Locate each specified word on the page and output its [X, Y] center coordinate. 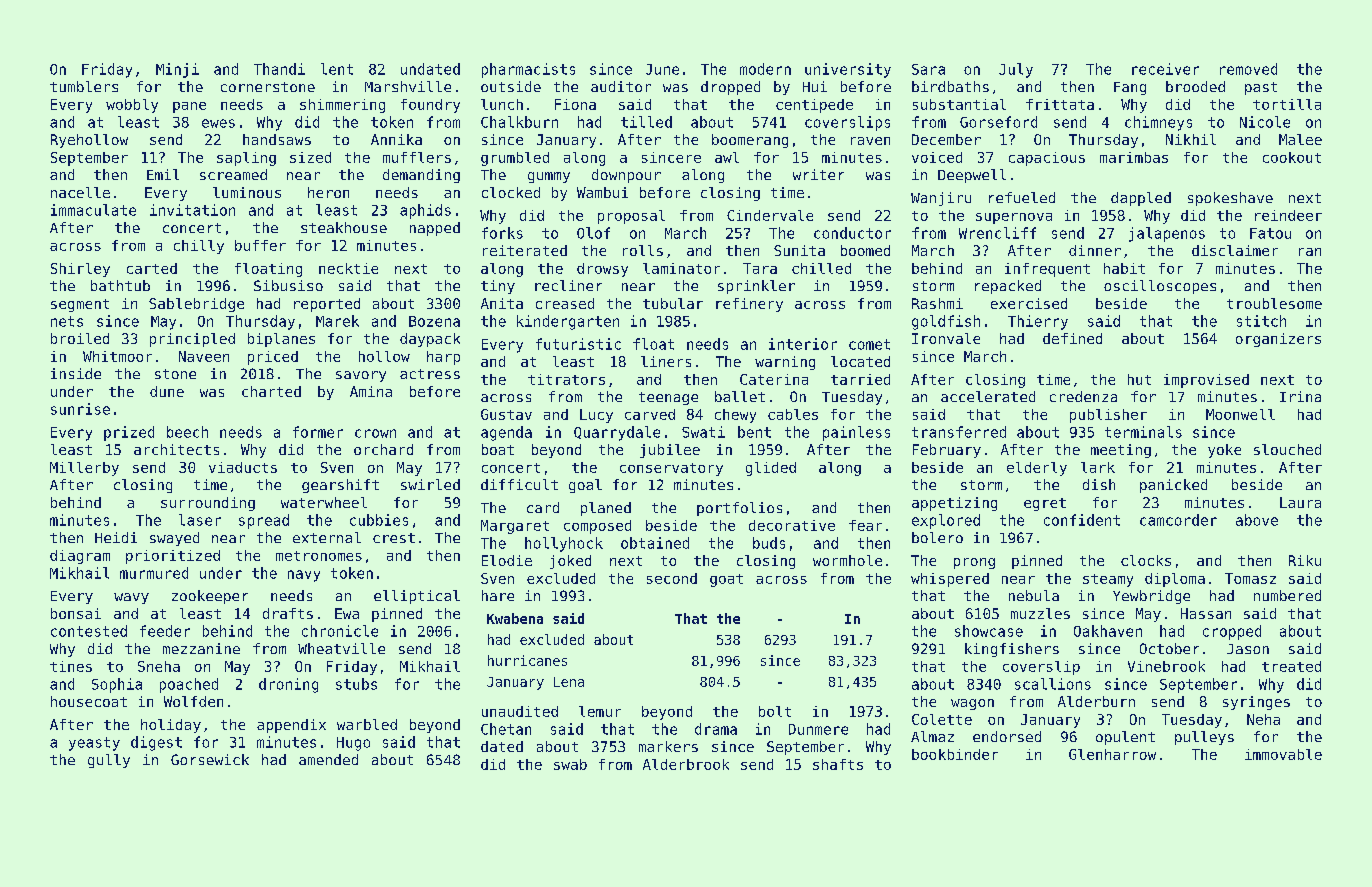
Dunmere [818, 729]
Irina [1300, 396]
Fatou [1270, 233]
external [327, 537]
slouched [1287, 449]
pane [189, 107]
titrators [566, 379]
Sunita [799, 250]
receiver [1165, 69]
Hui [815, 86]
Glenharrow [1112, 754]
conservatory [671, 469]
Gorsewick [210, 759]
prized [129, 433]
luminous [247, 192]
